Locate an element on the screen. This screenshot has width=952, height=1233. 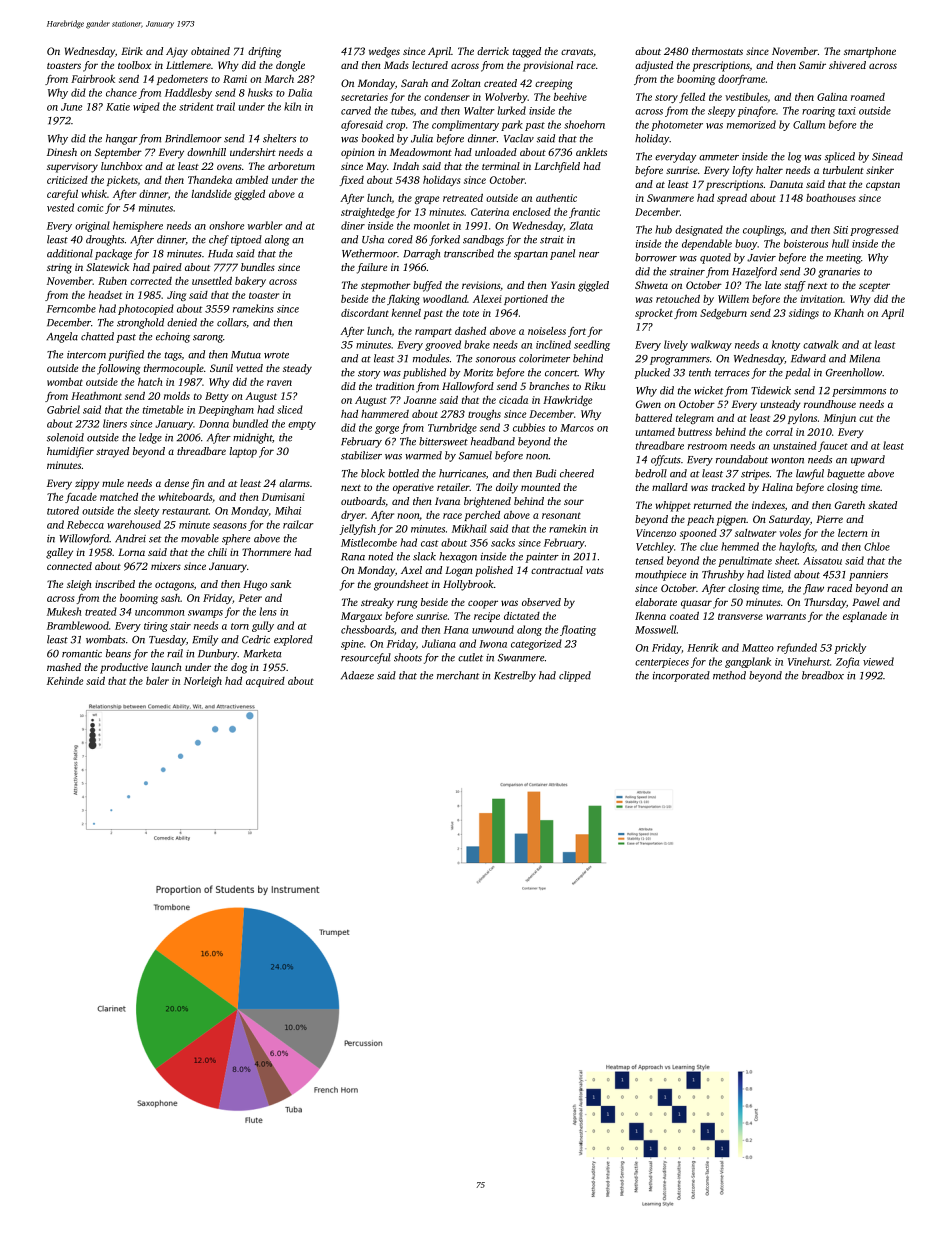
clipped is located at coordinates (575, 676).
